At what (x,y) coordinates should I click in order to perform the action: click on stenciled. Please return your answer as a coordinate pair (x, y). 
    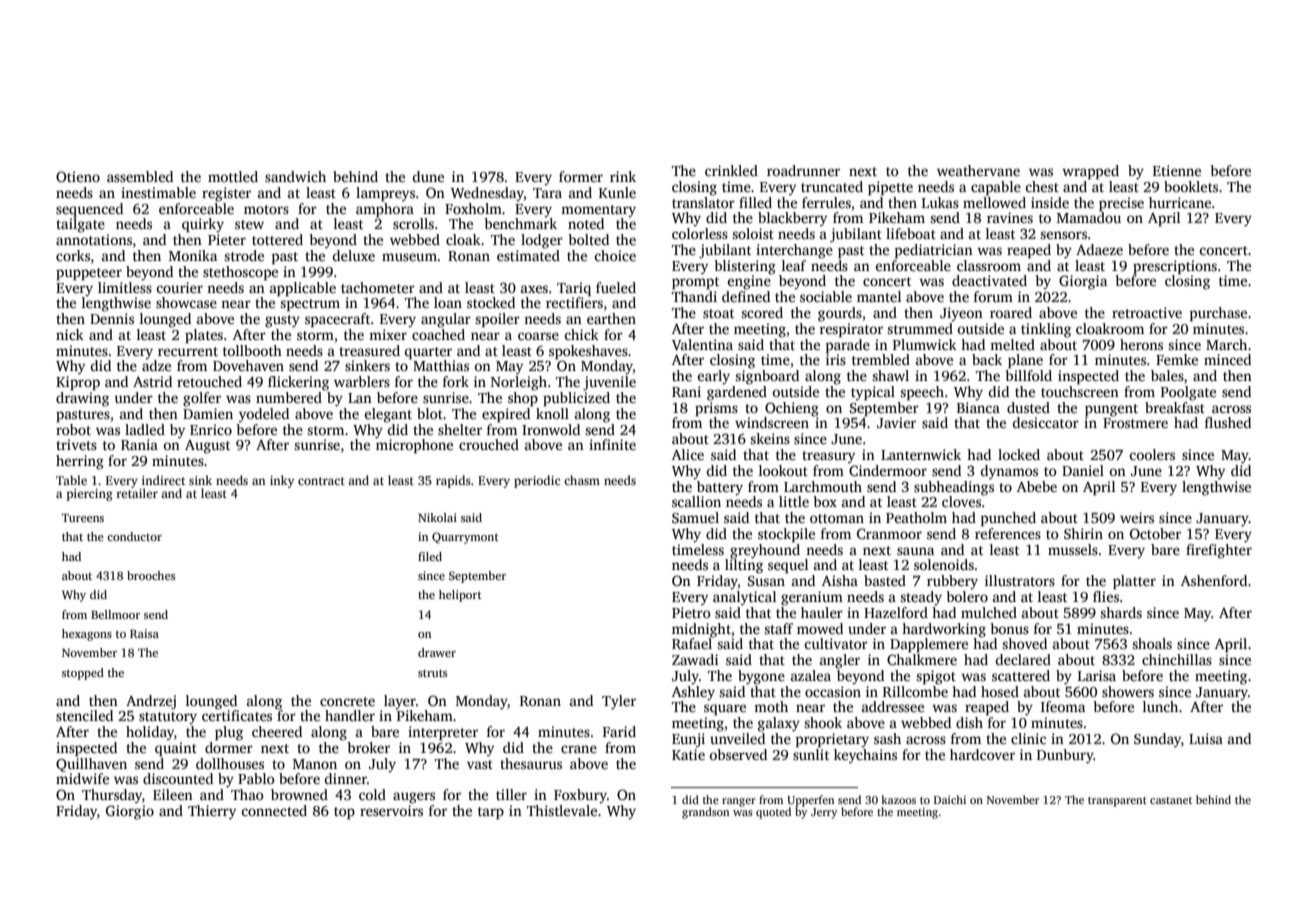
    Looking at the image, I should click on (84, 715).
